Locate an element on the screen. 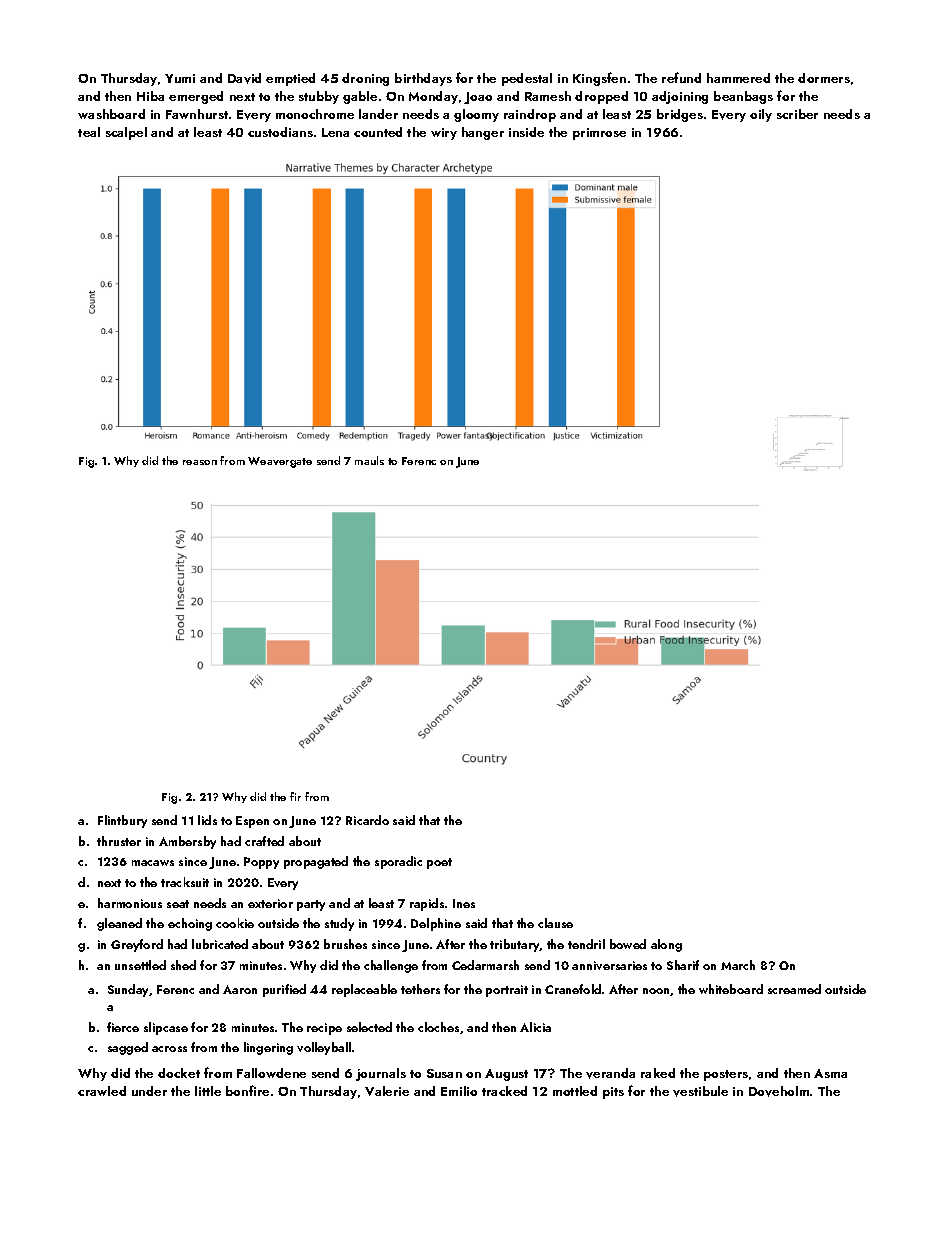 The height and width of the screenshot is (1233, 952). reason is located at coordinates (200, 462).
